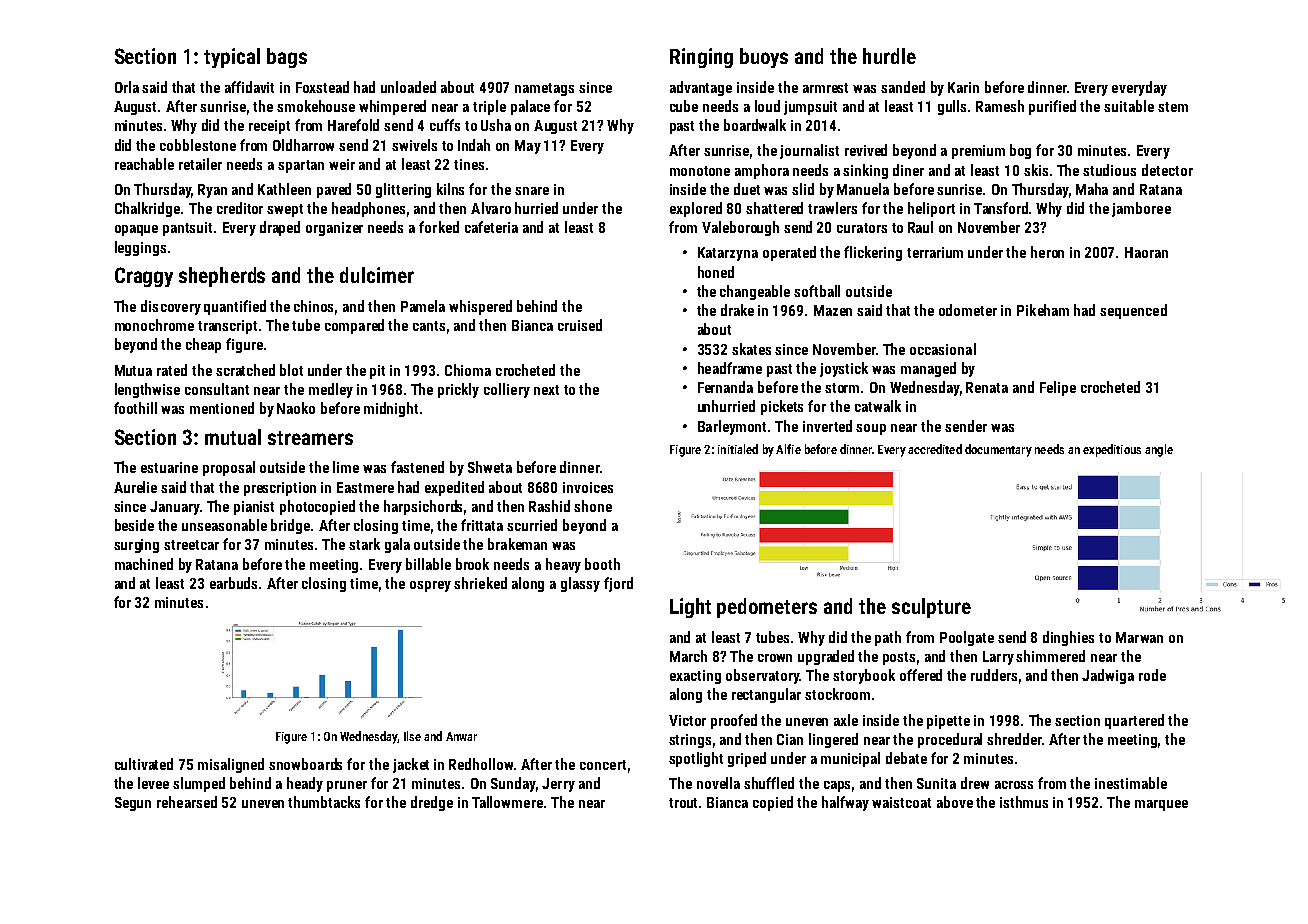 The width and height of the page is (1308, 924). I want to click on thumbtacks, so click(324, 802).
